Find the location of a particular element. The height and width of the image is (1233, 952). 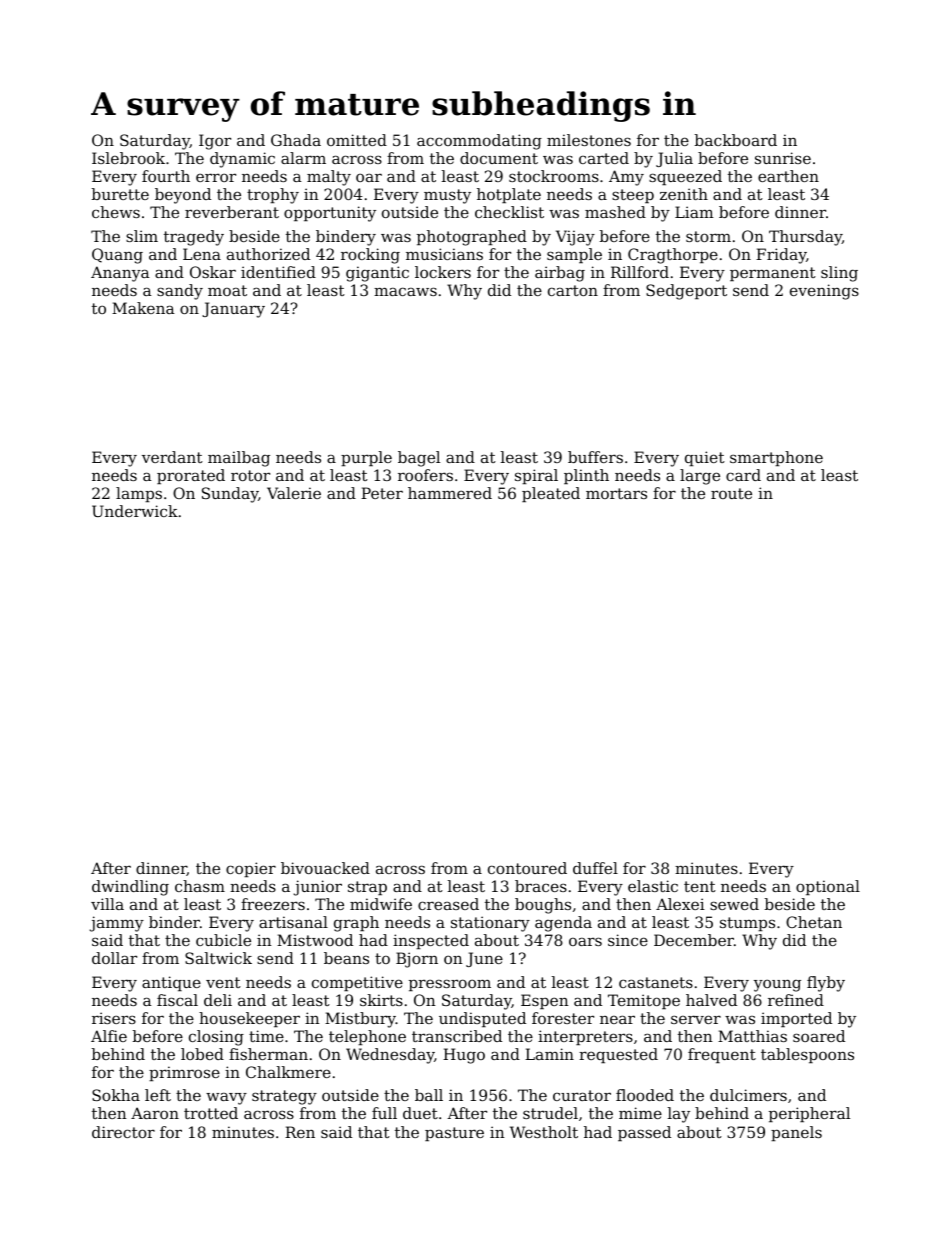

Underwick is located at coordinates (135, 511).
